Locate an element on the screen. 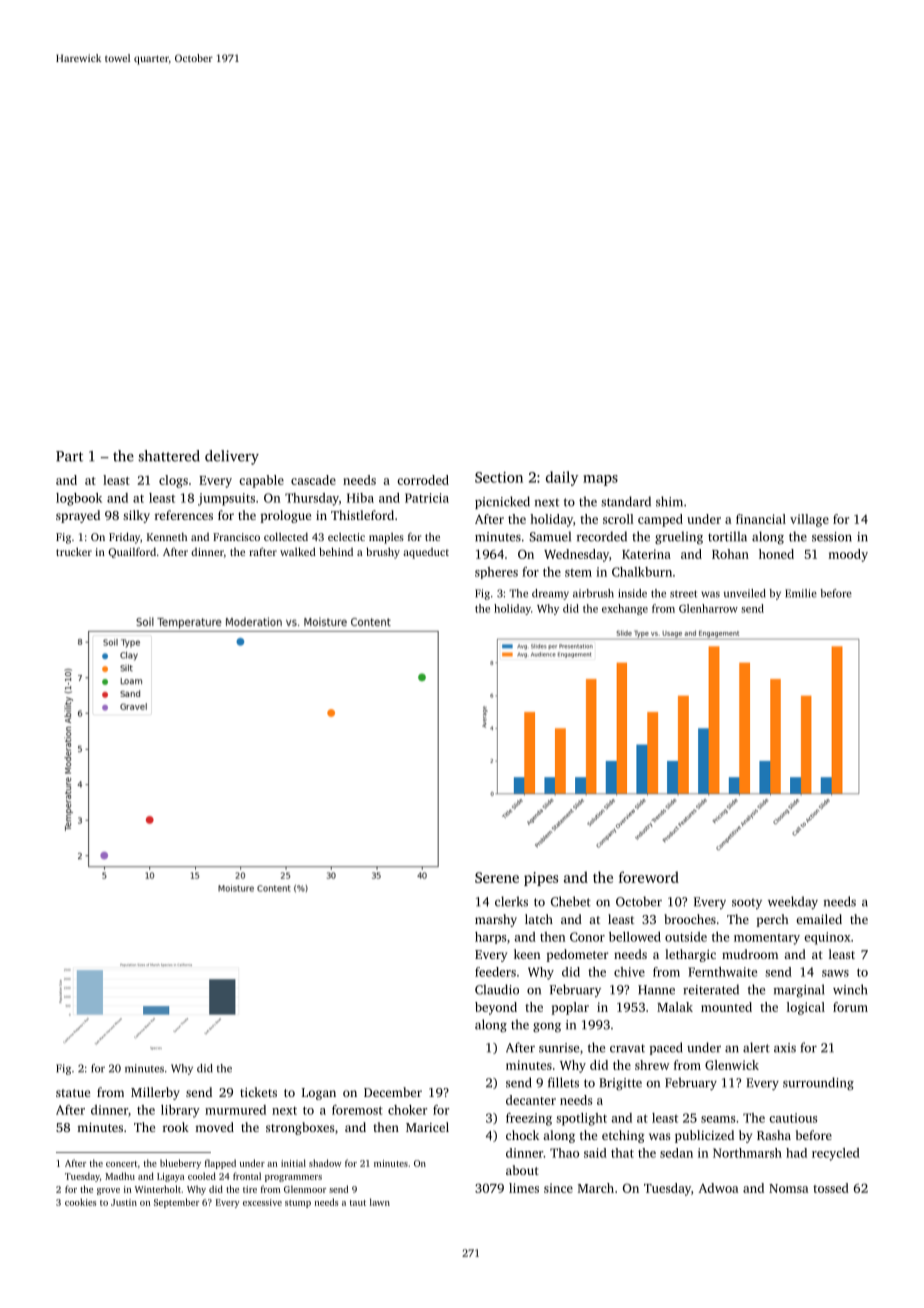 This screenshot has width=924, height=1308. eclectic is located at coordinates (346, 536).
